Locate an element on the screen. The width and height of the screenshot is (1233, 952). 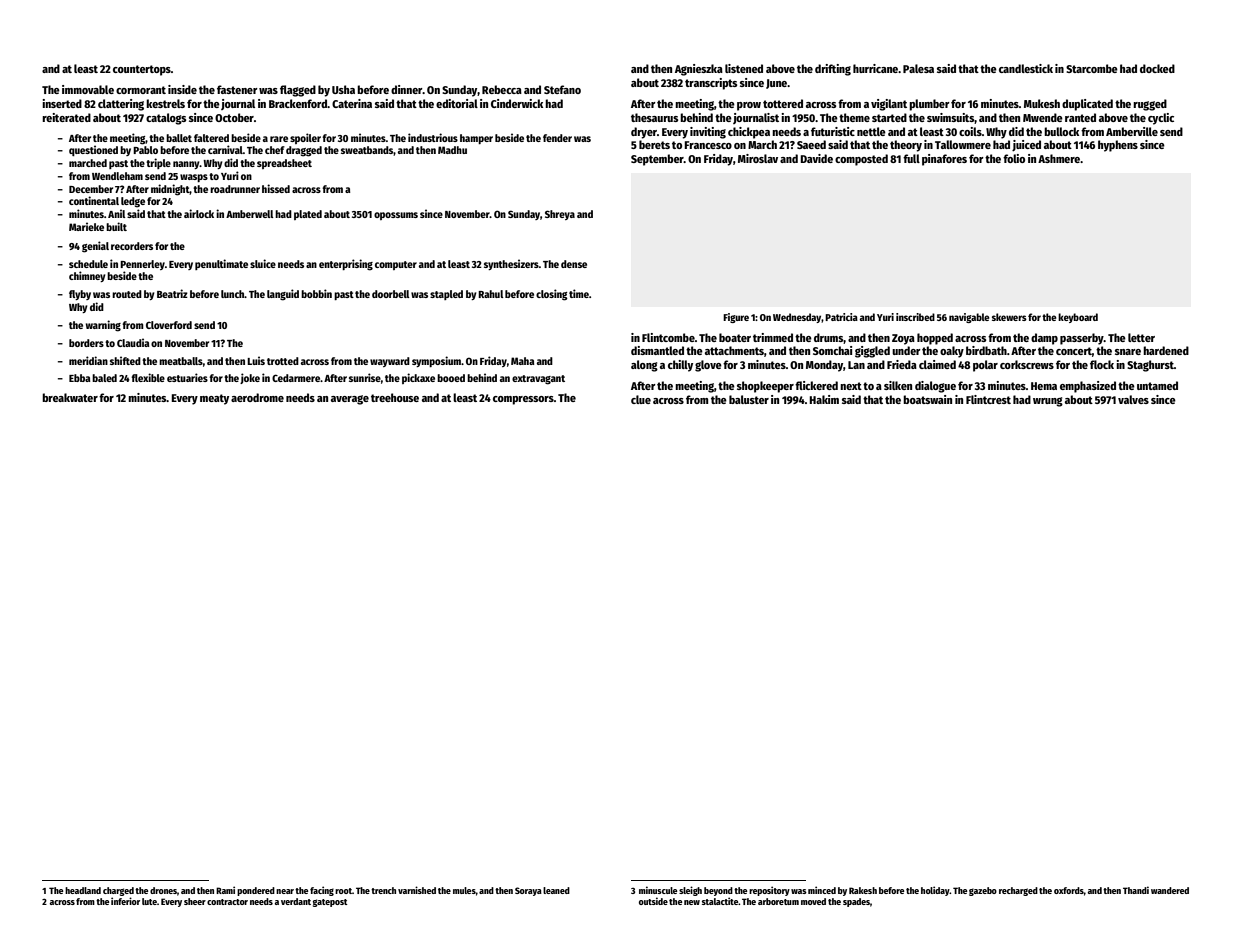
lute is located at coordinates (149, 901).
